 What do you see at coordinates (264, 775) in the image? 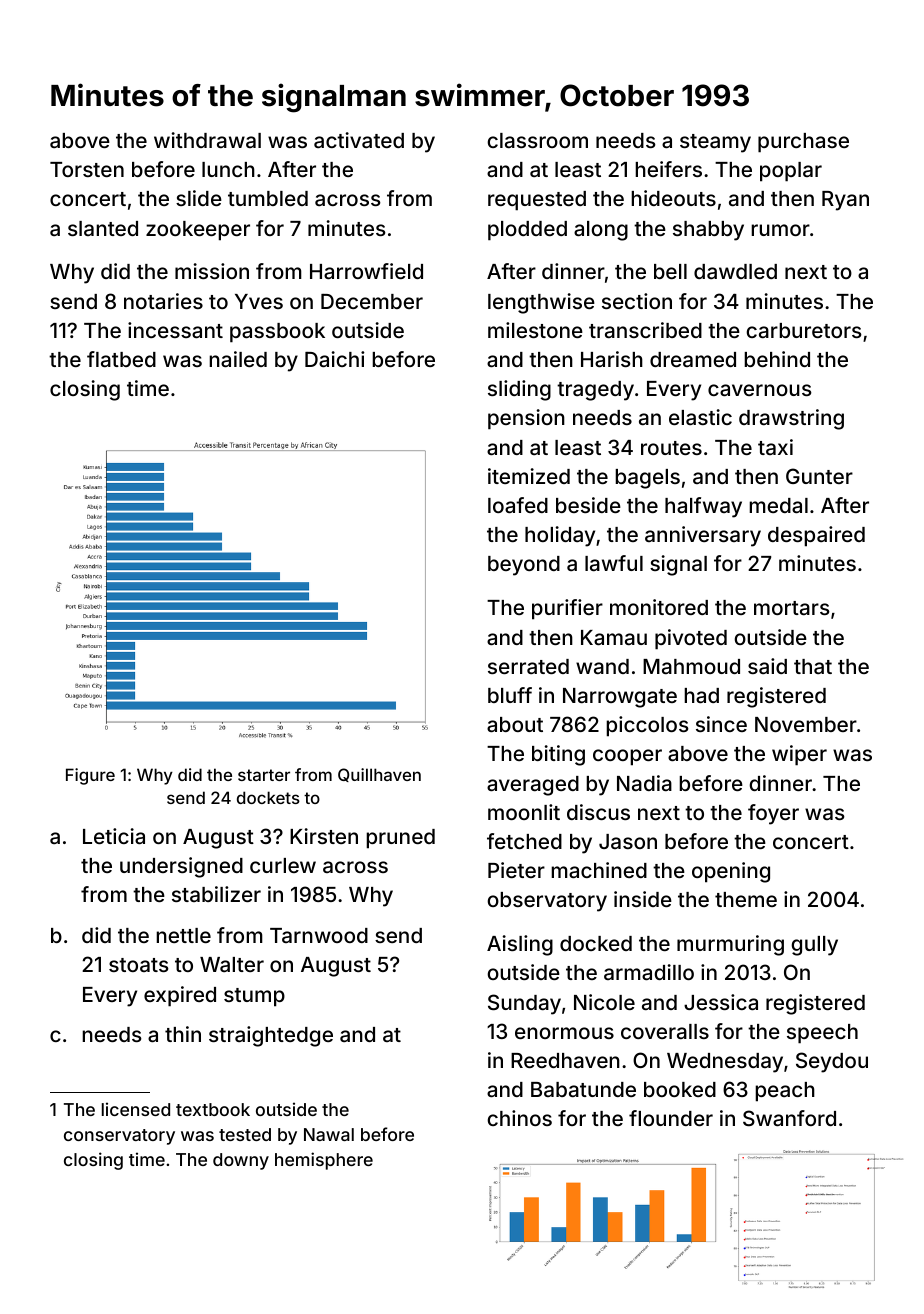
I see `starter` at bounding box center [264, 775].
